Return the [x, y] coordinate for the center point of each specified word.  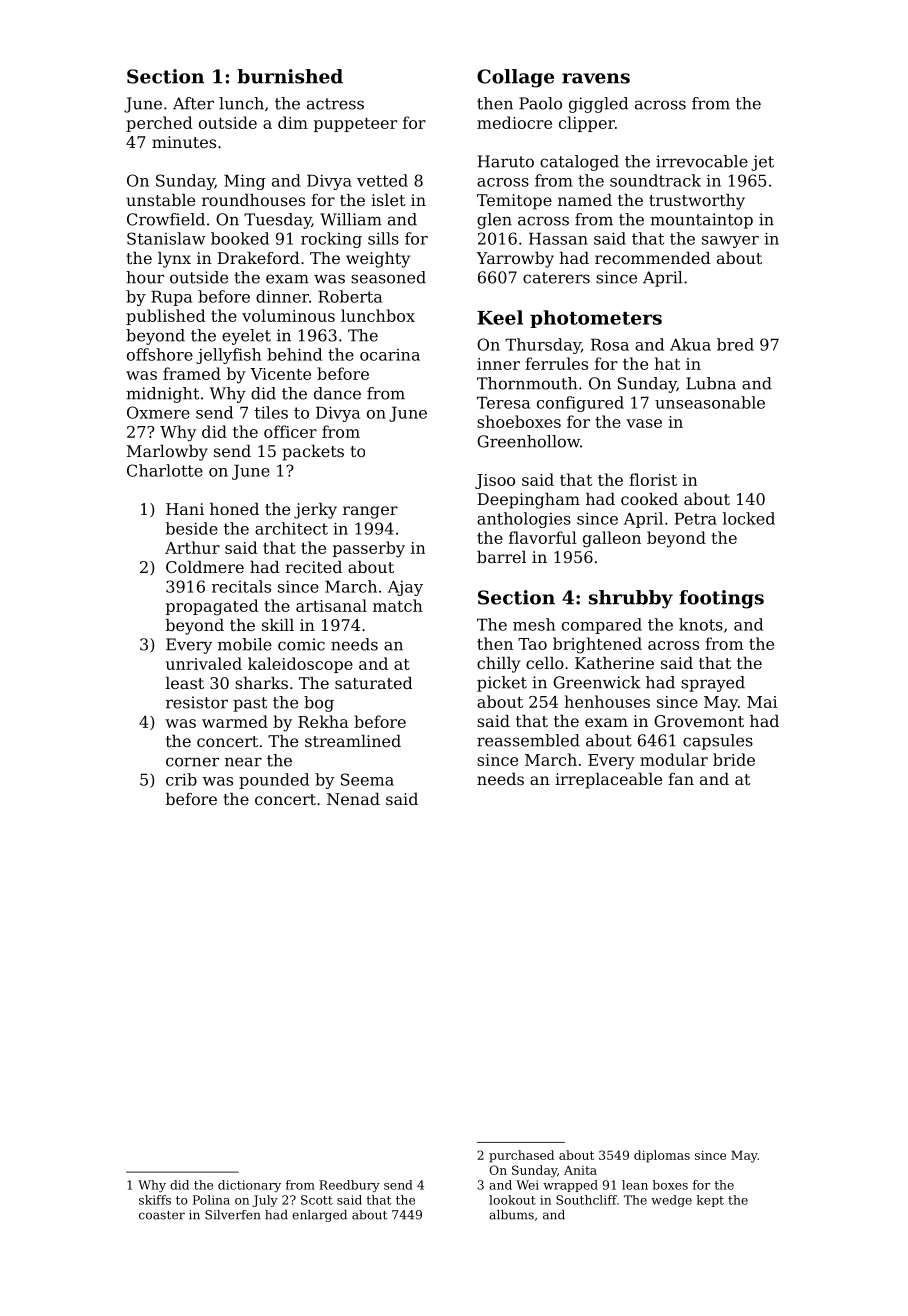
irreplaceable [608, 781]
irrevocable [702, 161]
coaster [162, 1215]
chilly [499, 665]
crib [181, 779]
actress [335, 104]
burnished [290, 76]
